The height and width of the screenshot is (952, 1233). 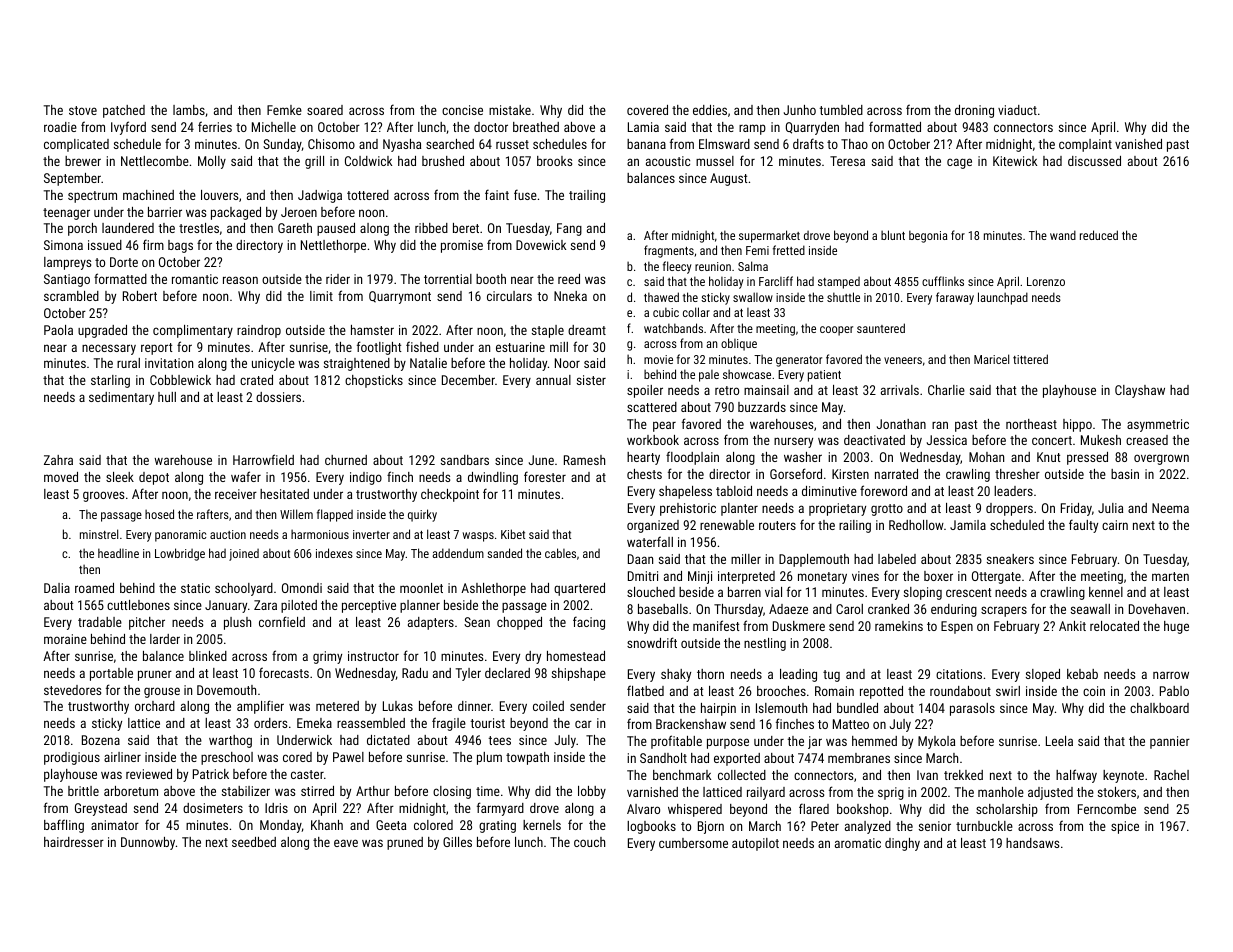 What do you see at coordinates (755, 844) in the screenshot?
I see `autopilot` at bounding box center [755, 844].
